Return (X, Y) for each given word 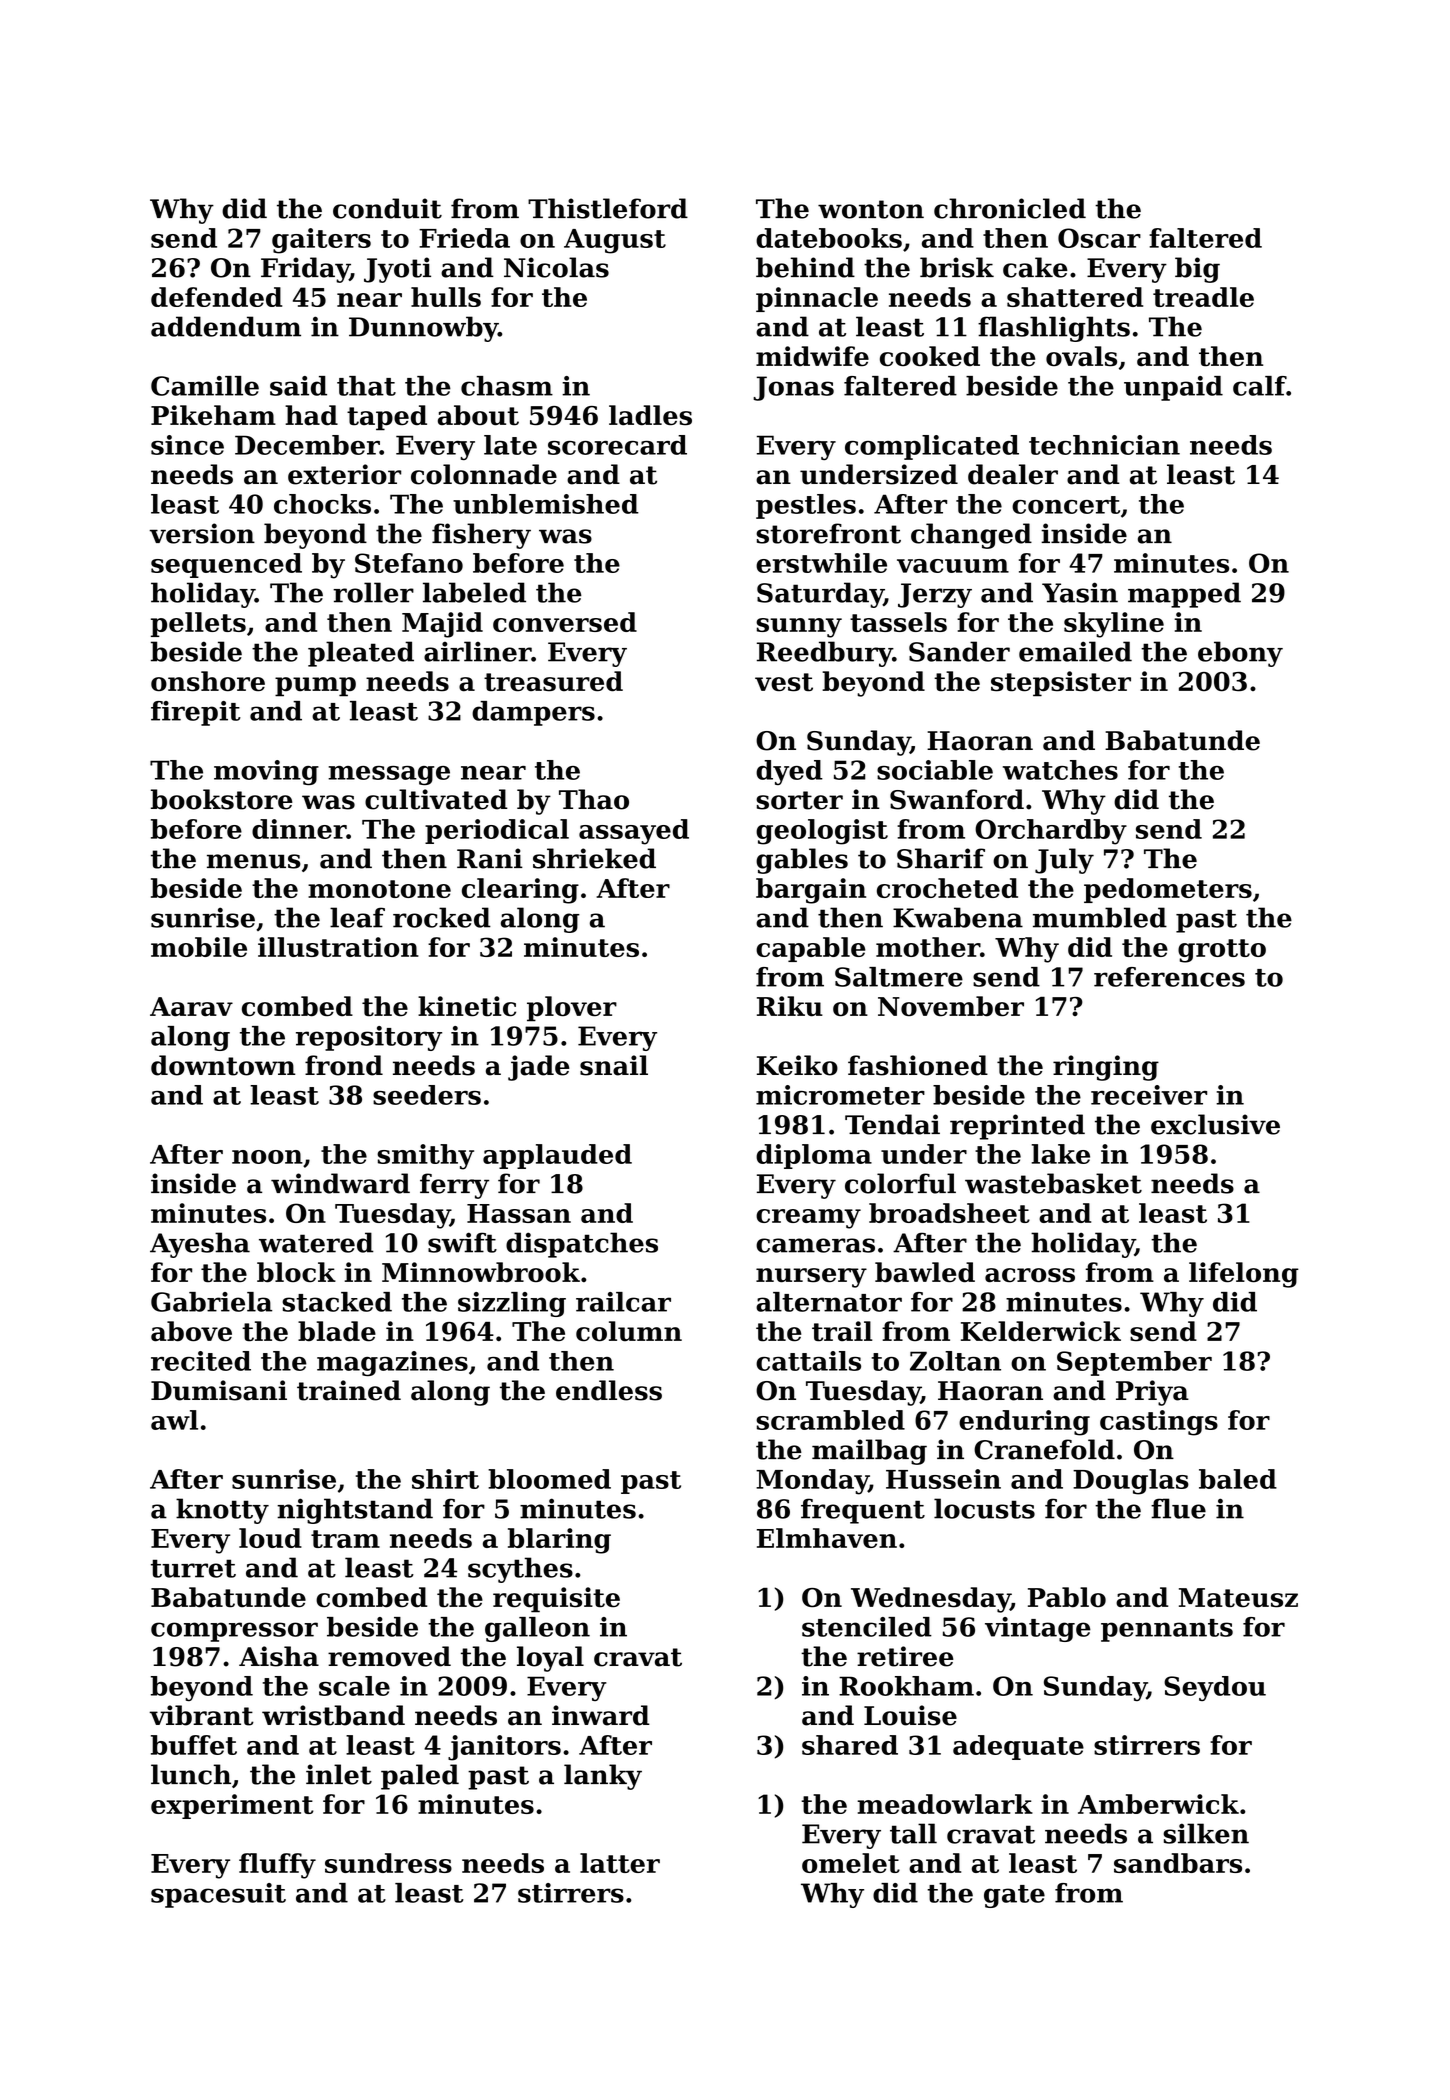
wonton (871, 209)
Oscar (1099, 238)
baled (1238, 1479)
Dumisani (219, 1390)
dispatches (582, 1245)
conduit (387, 208)
